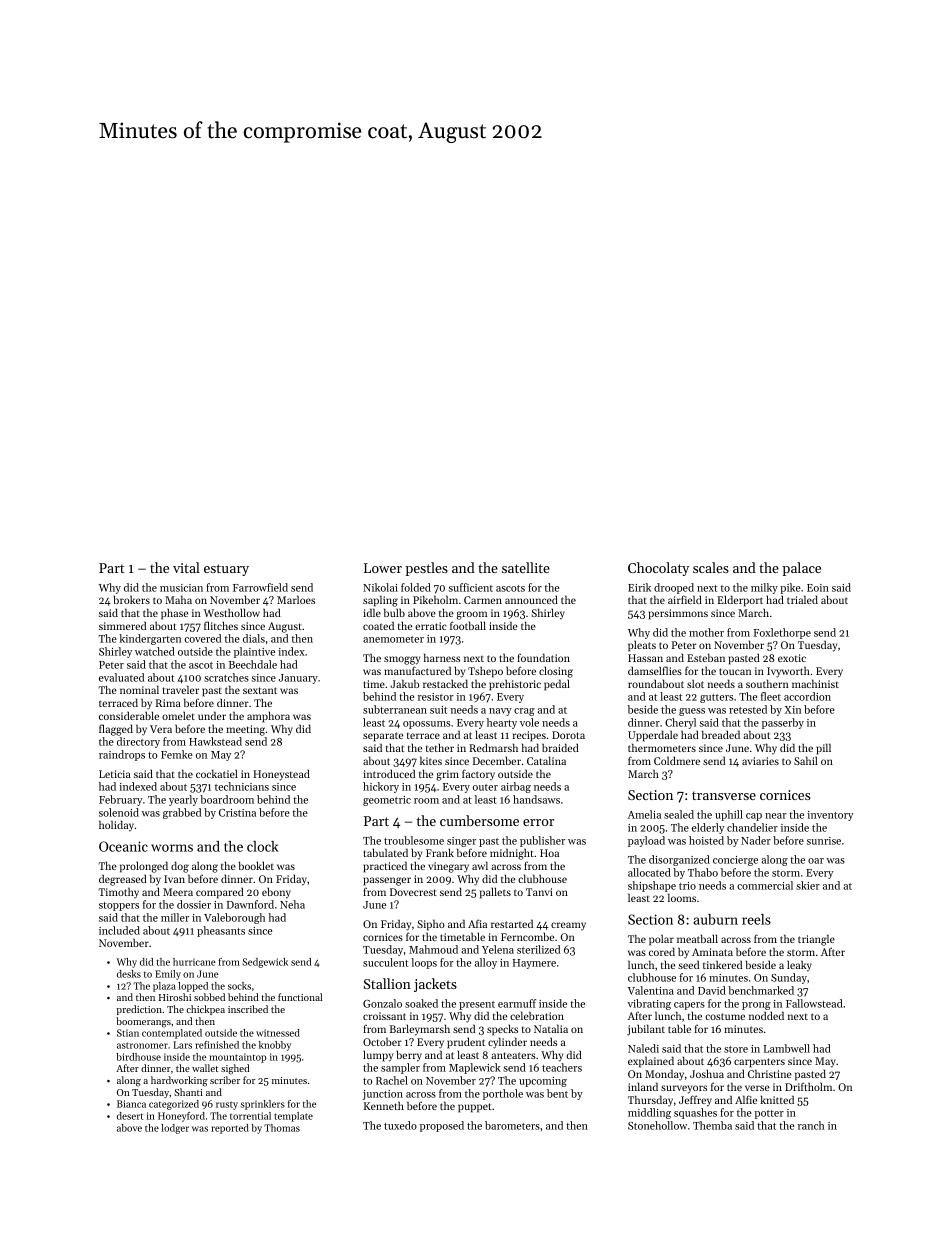 The height and width of the screenshot is (1233, 952). Describe the element at coordinates (503, 1094) in the screenshot. I see `porthole` at that location.
